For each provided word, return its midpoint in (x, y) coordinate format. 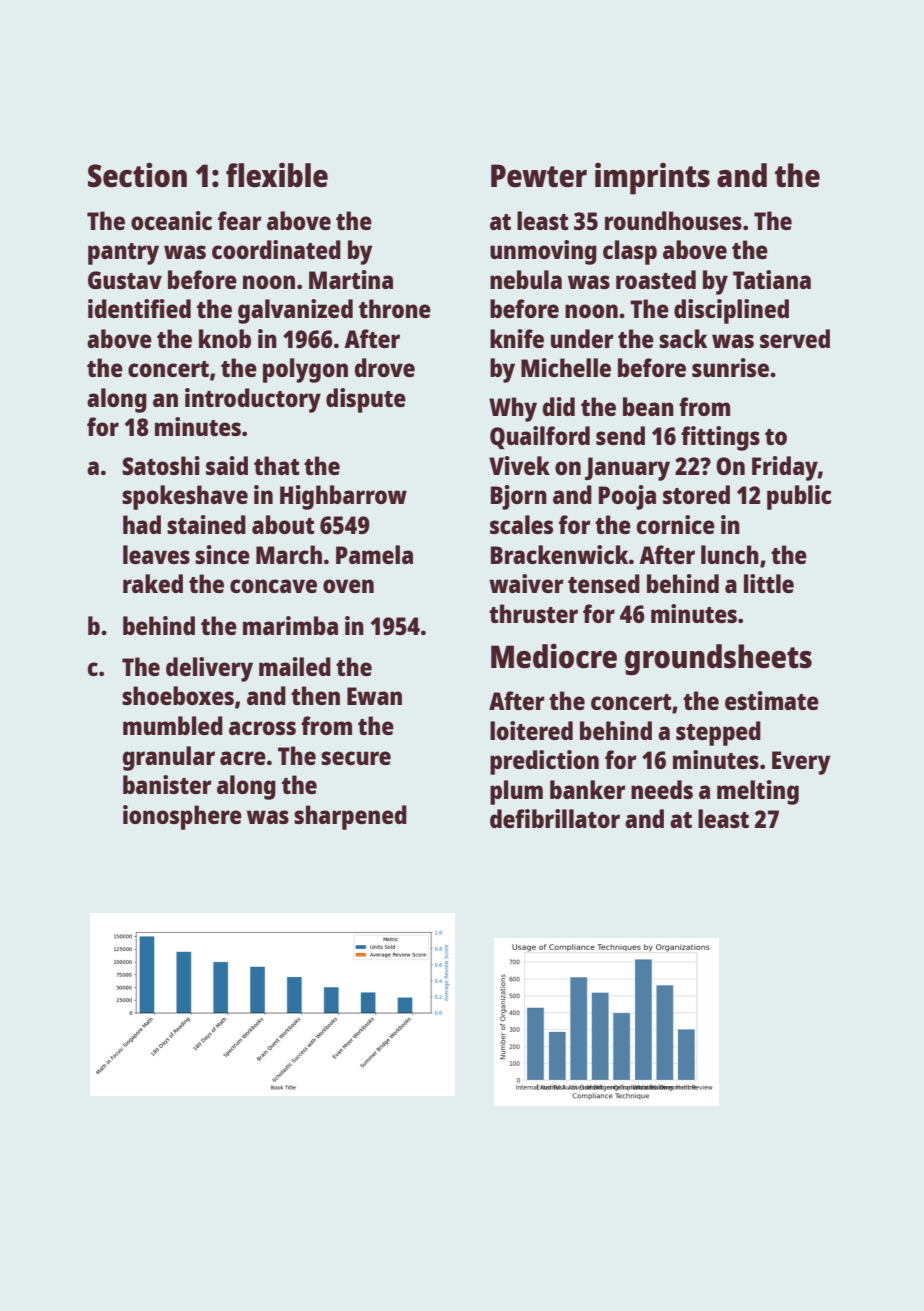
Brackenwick (559, 554)
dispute (366, 400)
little (769, 583)
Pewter (539, 176)
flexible (277, 175)
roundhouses (673, 220)
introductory (253, 400)
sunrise (730, 367)
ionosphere (182, 817)
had (142, 524)
